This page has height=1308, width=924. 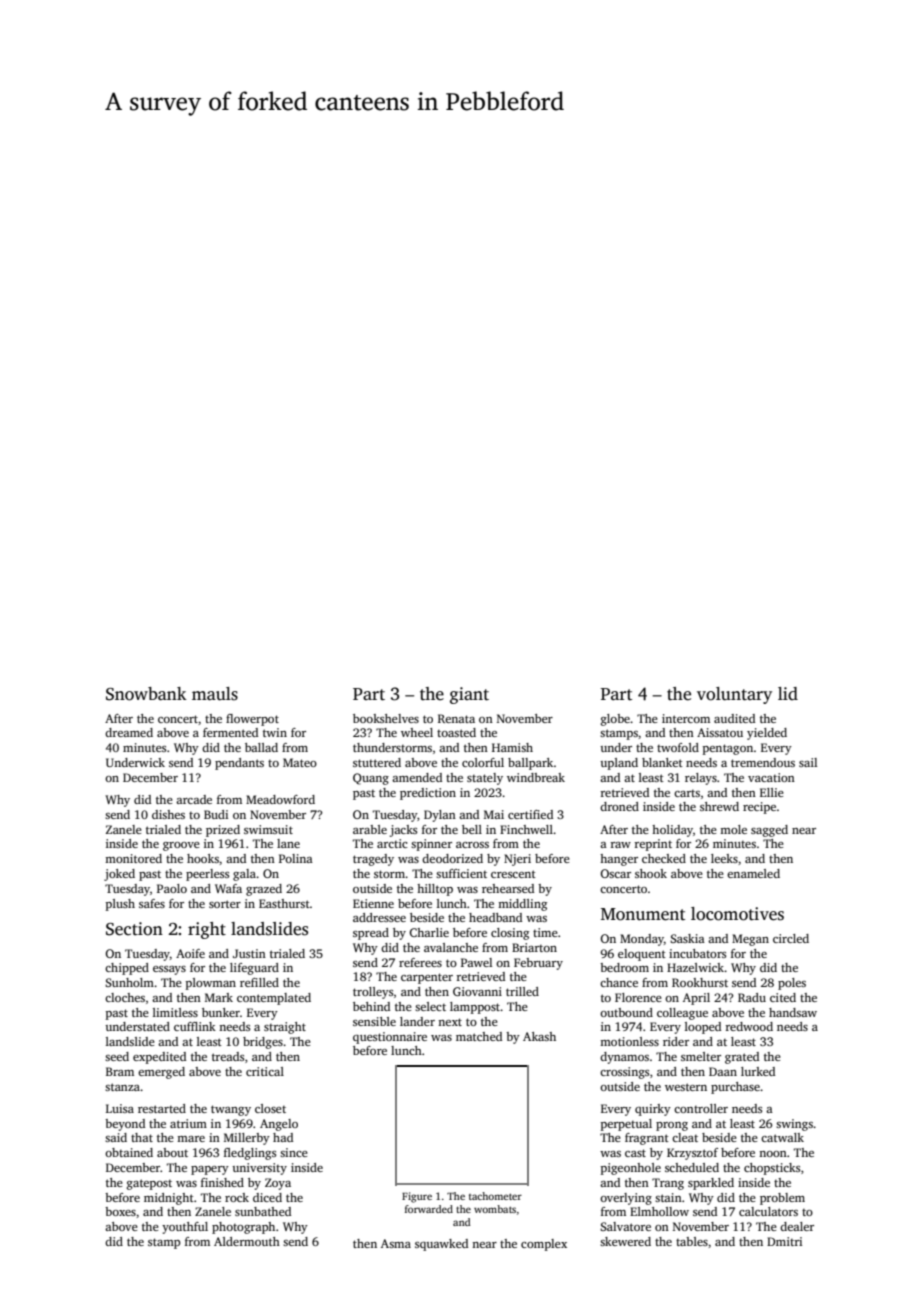 What do you see at coordinates (753, 873) in the page?
I see `enameled` at bounding box center [753, 873].
